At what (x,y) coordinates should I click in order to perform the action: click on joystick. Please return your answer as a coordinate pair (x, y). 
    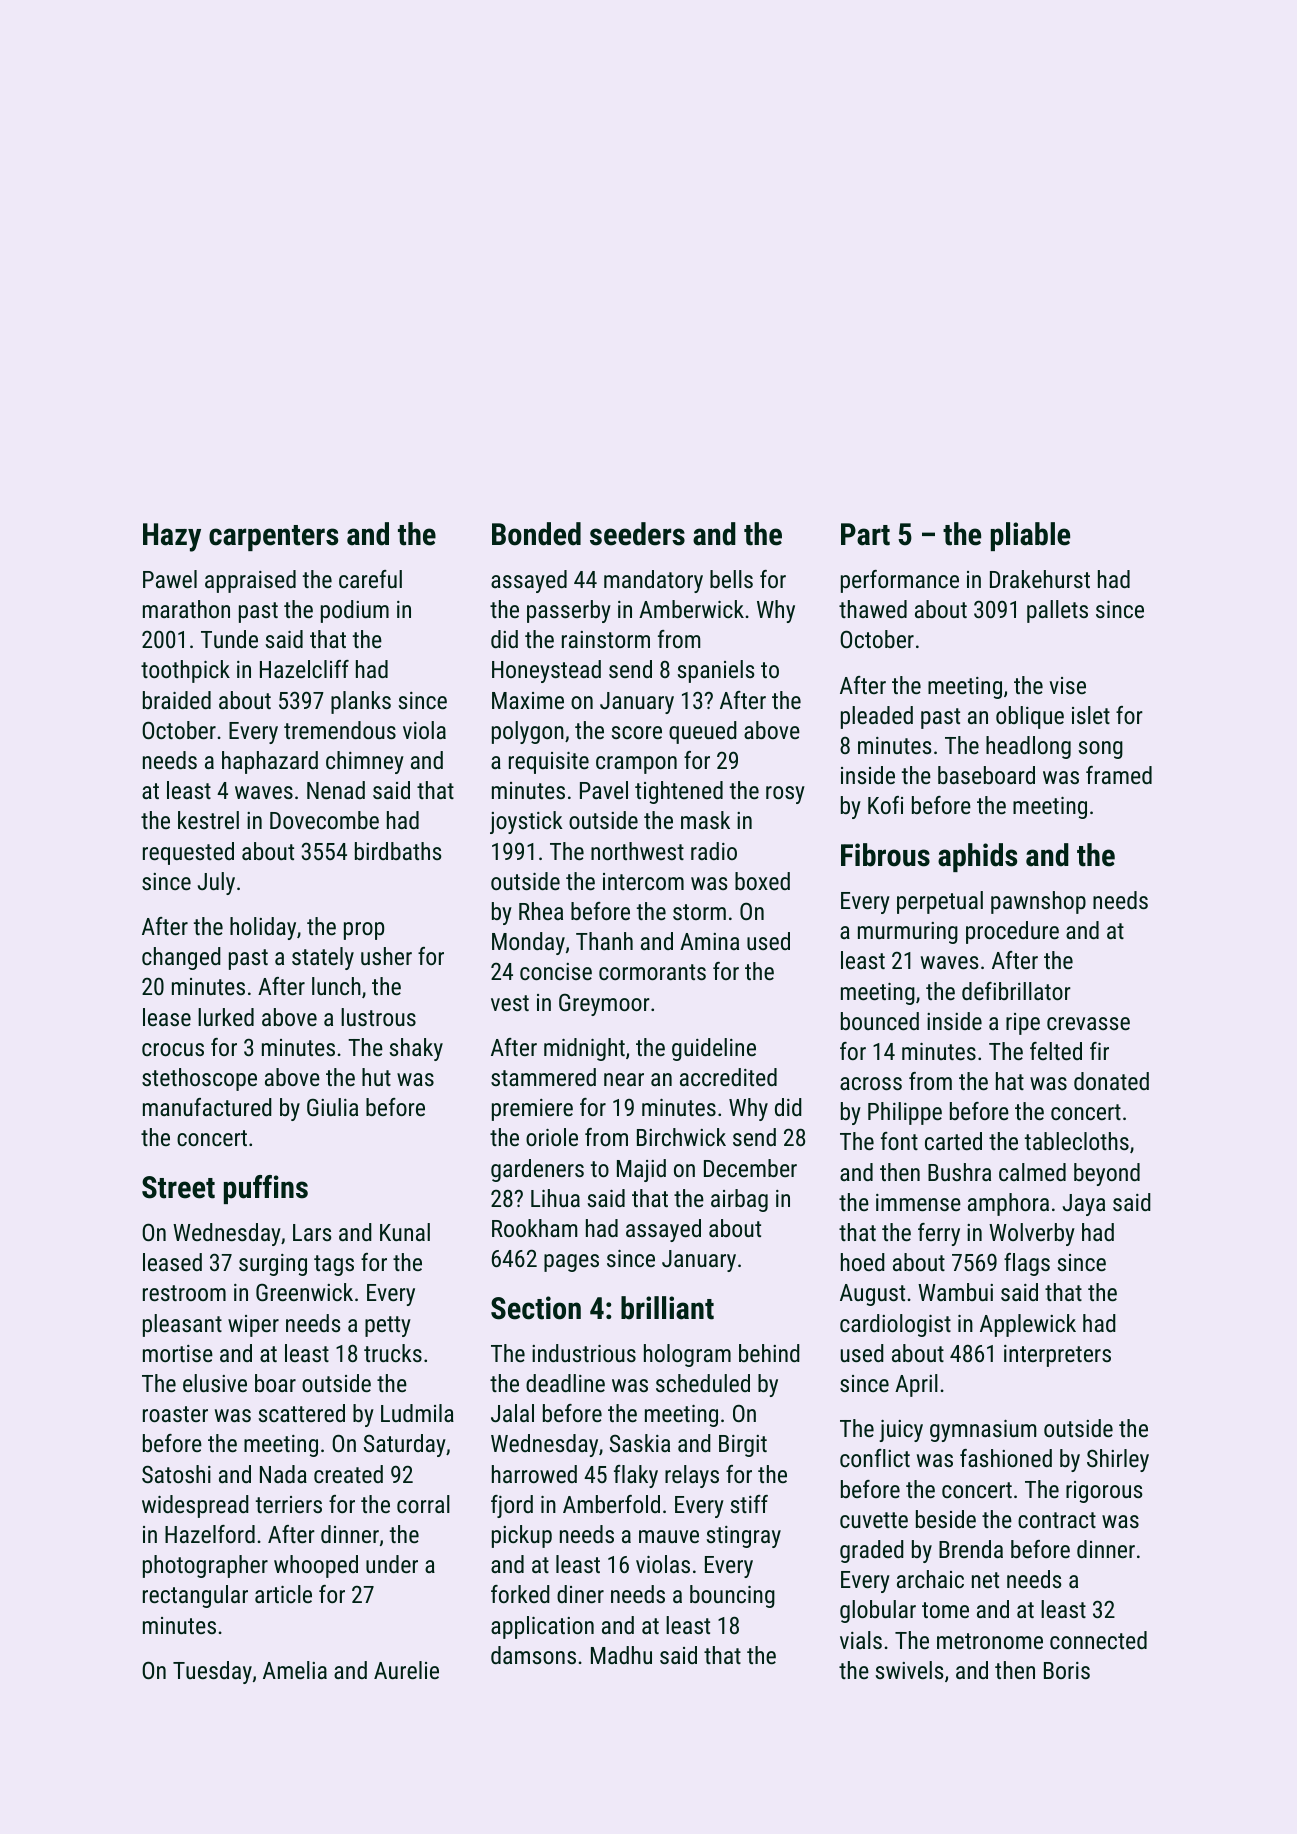
    Looking at the image, I should click on (526, 822).
